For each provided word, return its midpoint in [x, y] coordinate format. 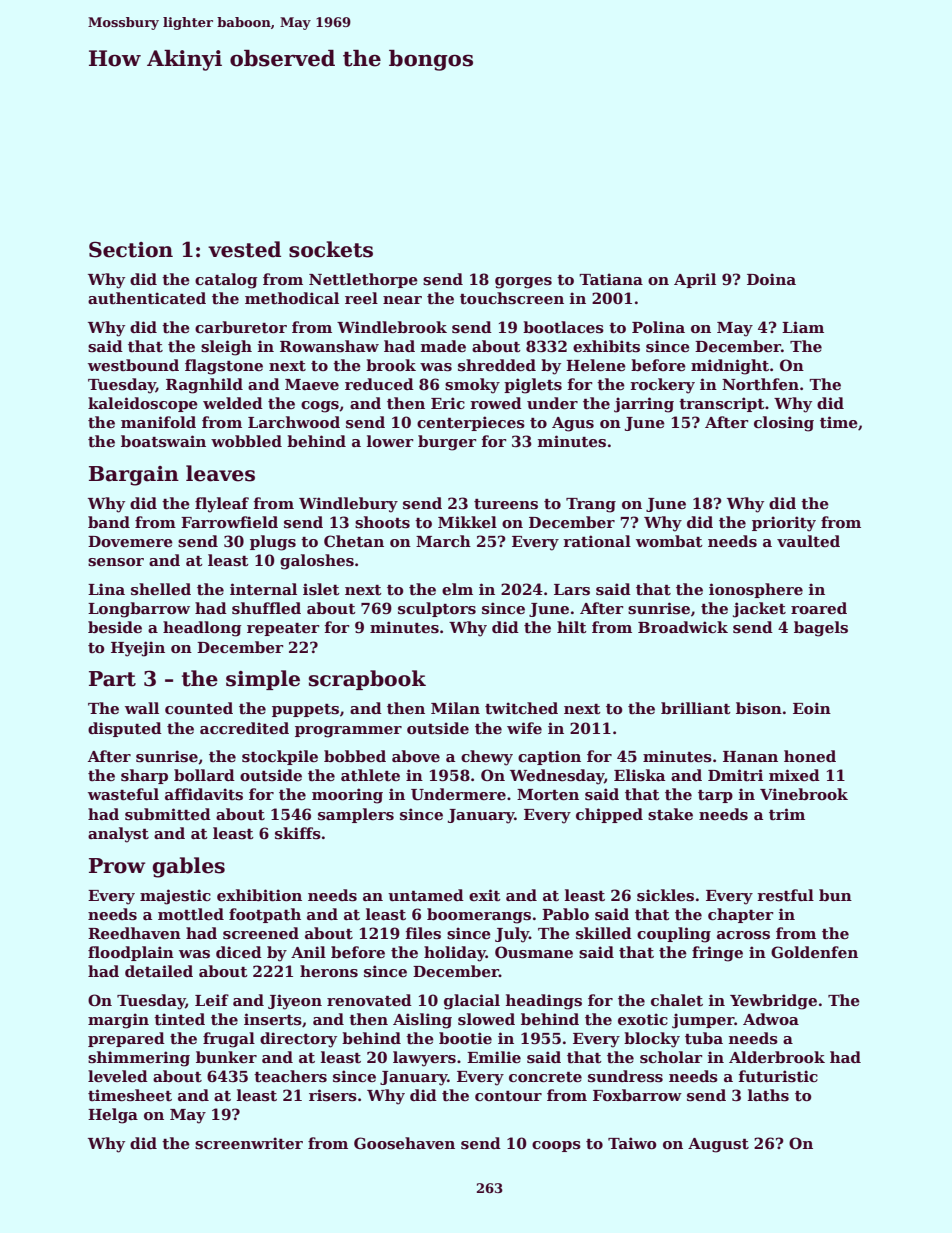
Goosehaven [404, 1143]
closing [784, 424]
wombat [669, 541]
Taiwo [632, 1143]
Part [112, 679]
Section [131, 249]
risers [333, 1095]
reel [361, 298]
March [443, 541]
